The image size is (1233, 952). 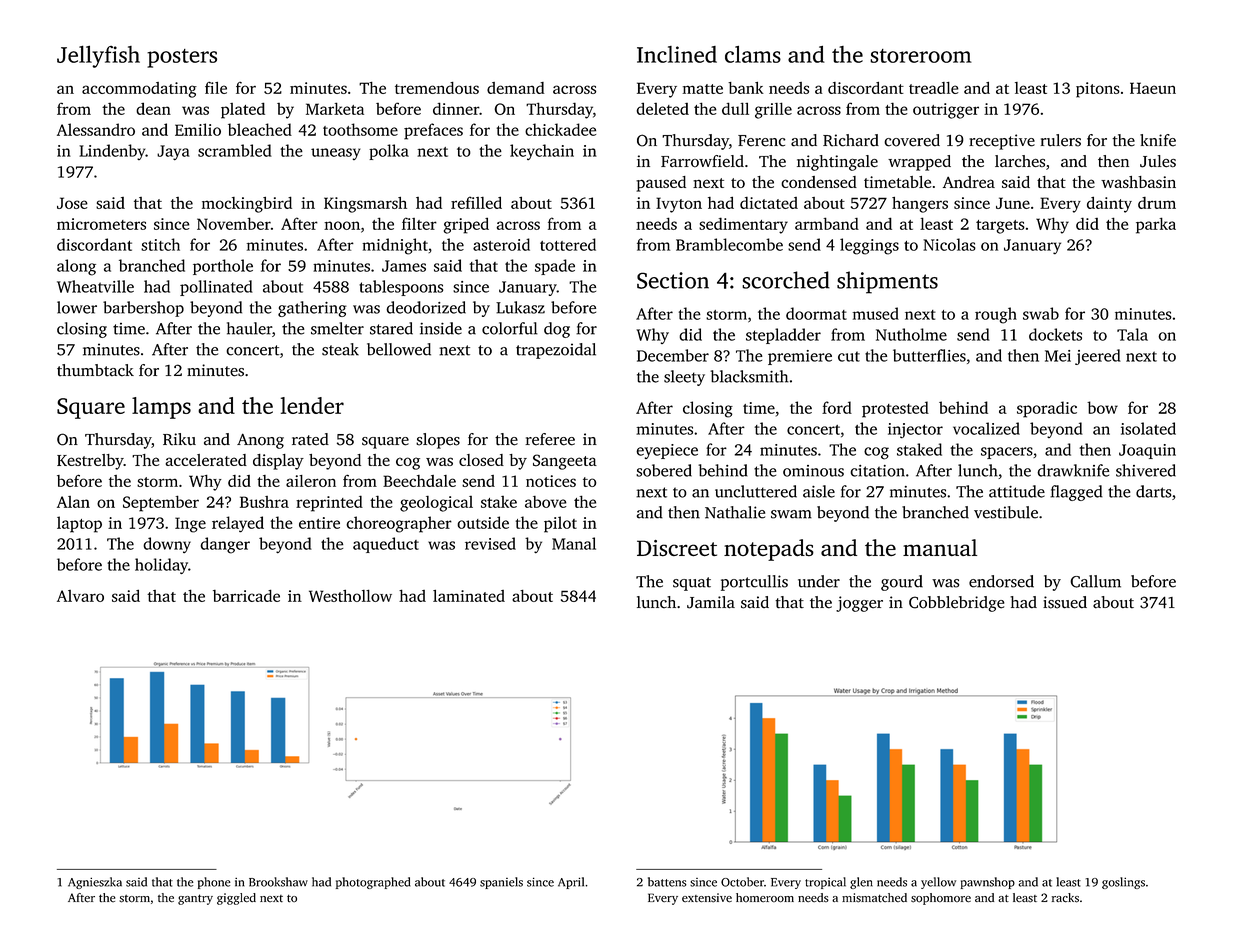 What do you see at coordinates (550, 439) in the document?
I see `referee` at bounding box center [550, 439].
